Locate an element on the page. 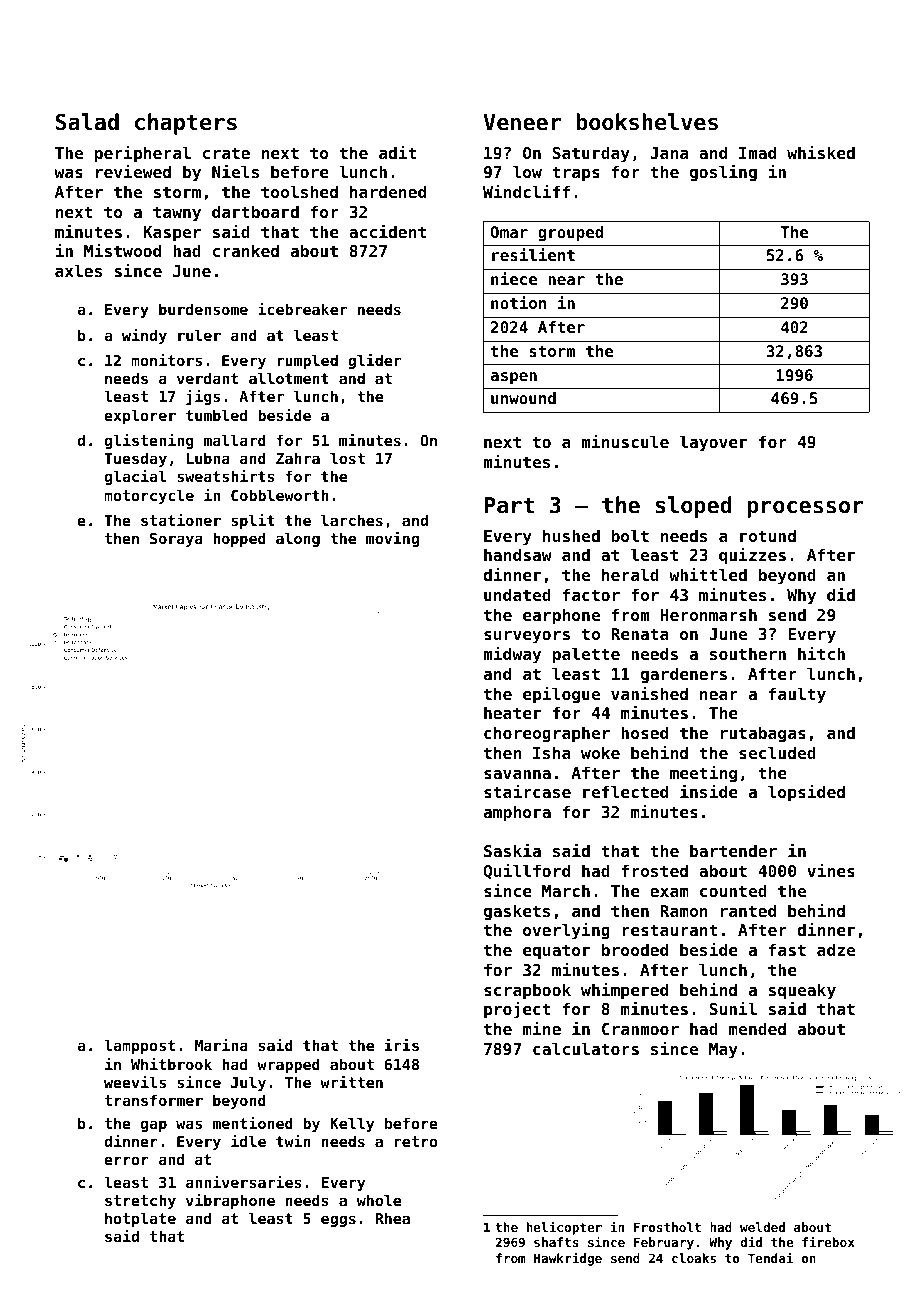 The image size is (924, 1308). reviewed is located at coordinates (133, 171).
